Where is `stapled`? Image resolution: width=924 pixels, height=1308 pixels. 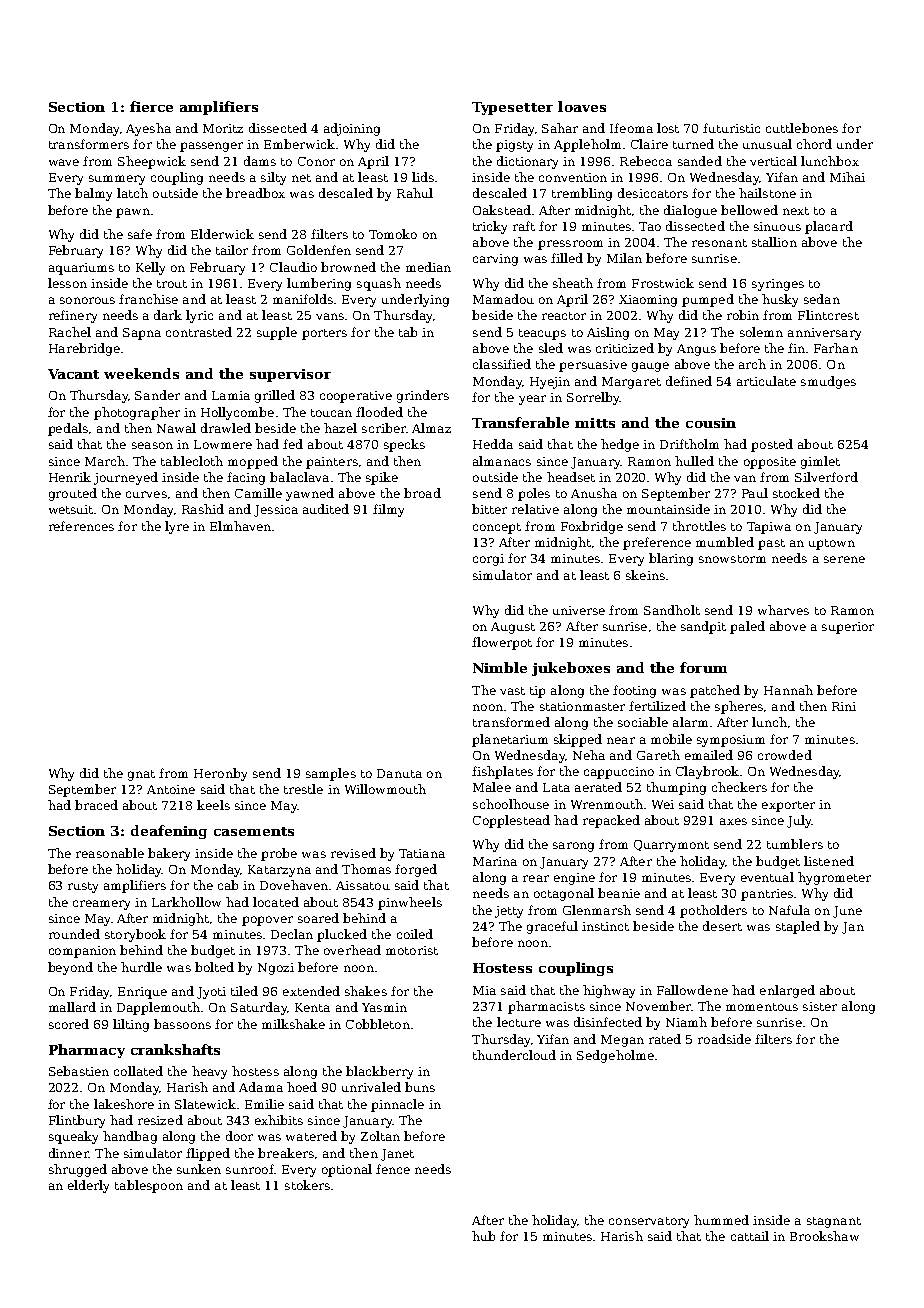
stapled is located at coordinates (798, 927).
